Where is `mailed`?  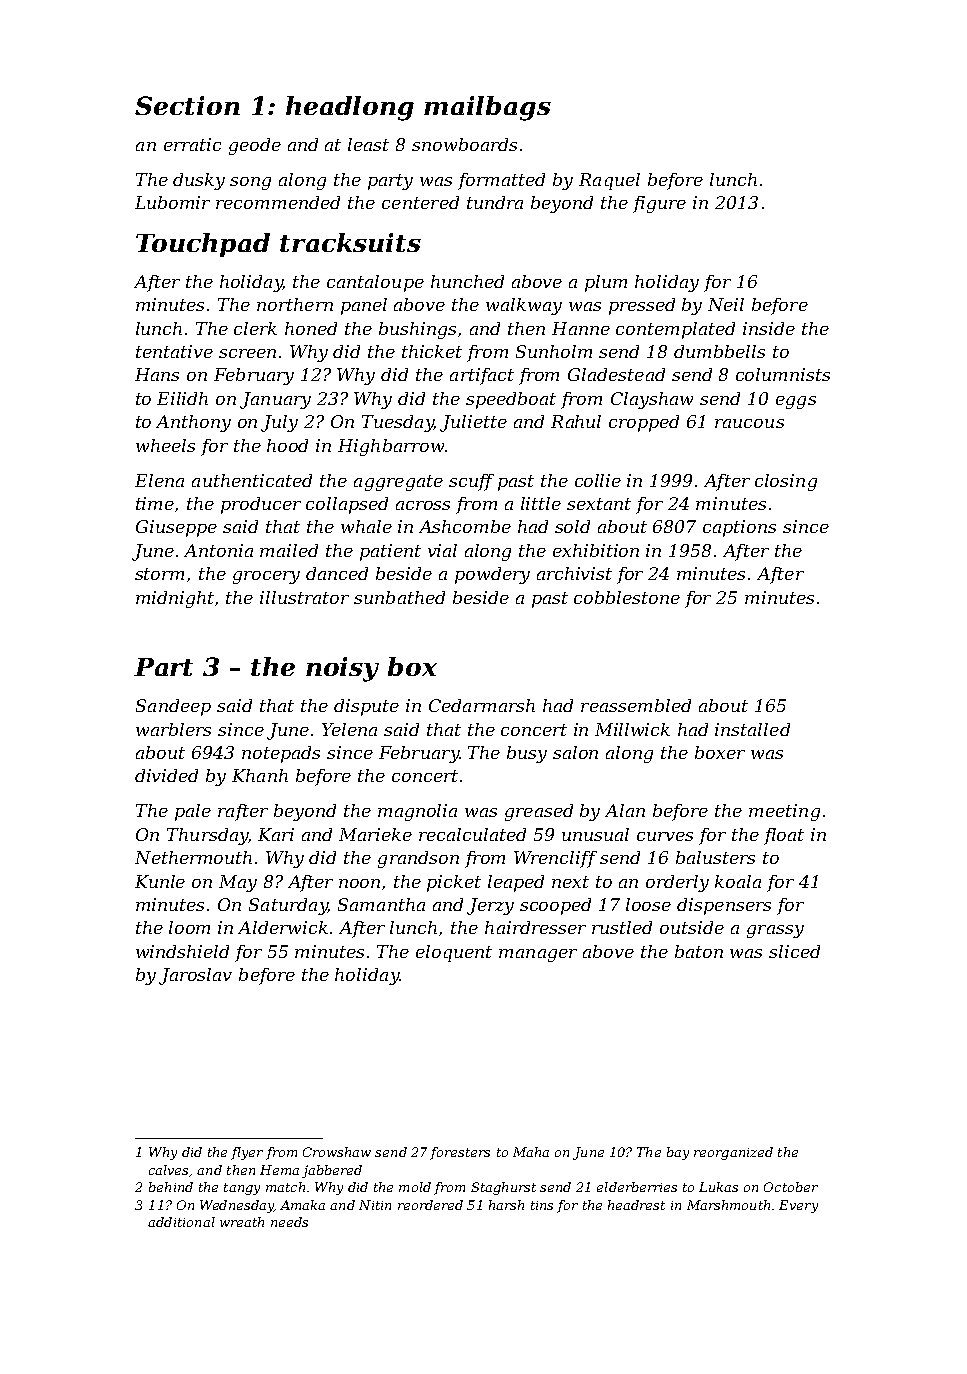
mailed is located at coordinates (289, 550).
